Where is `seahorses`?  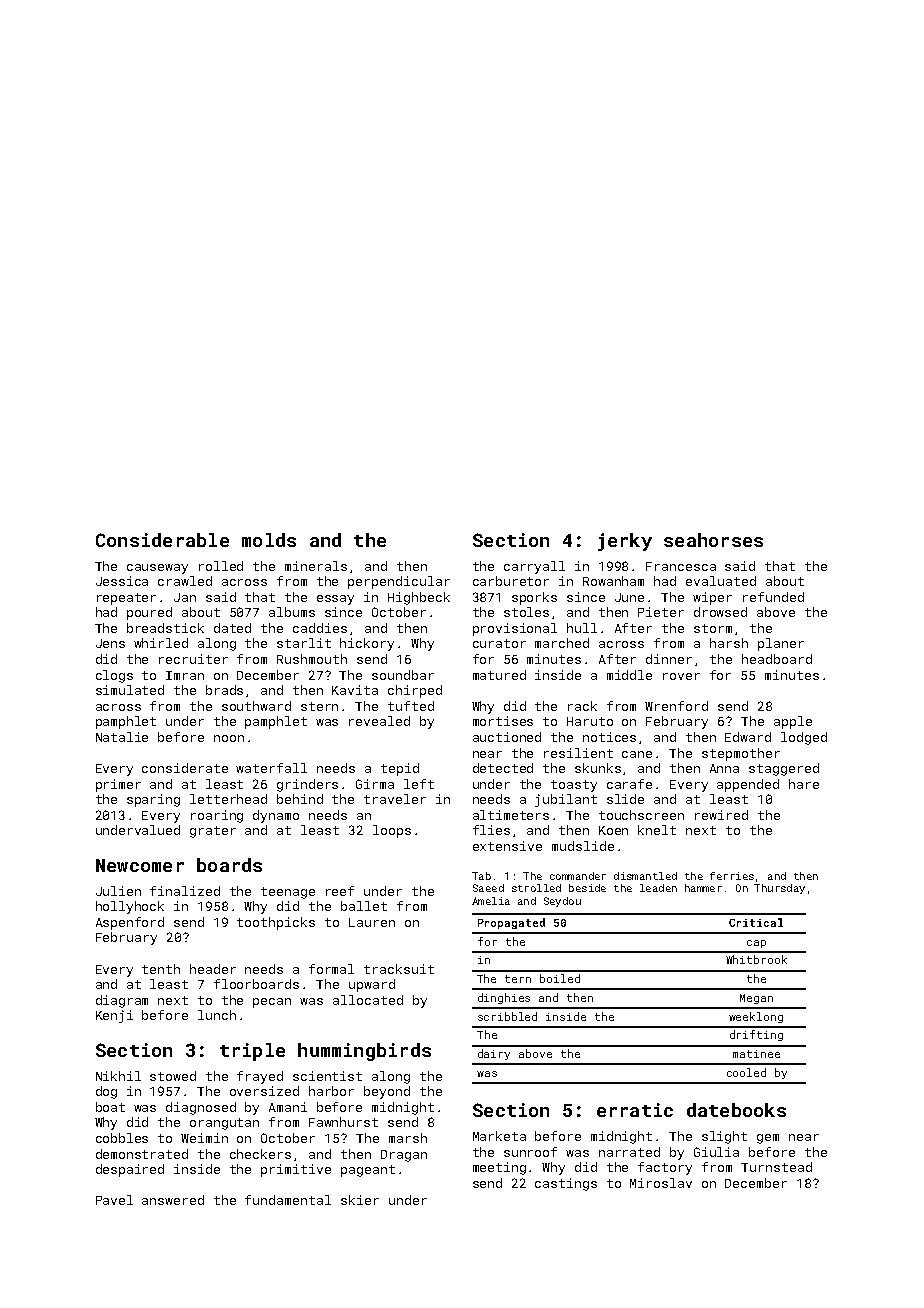 seahorses is located at coordinates (713, 540).
